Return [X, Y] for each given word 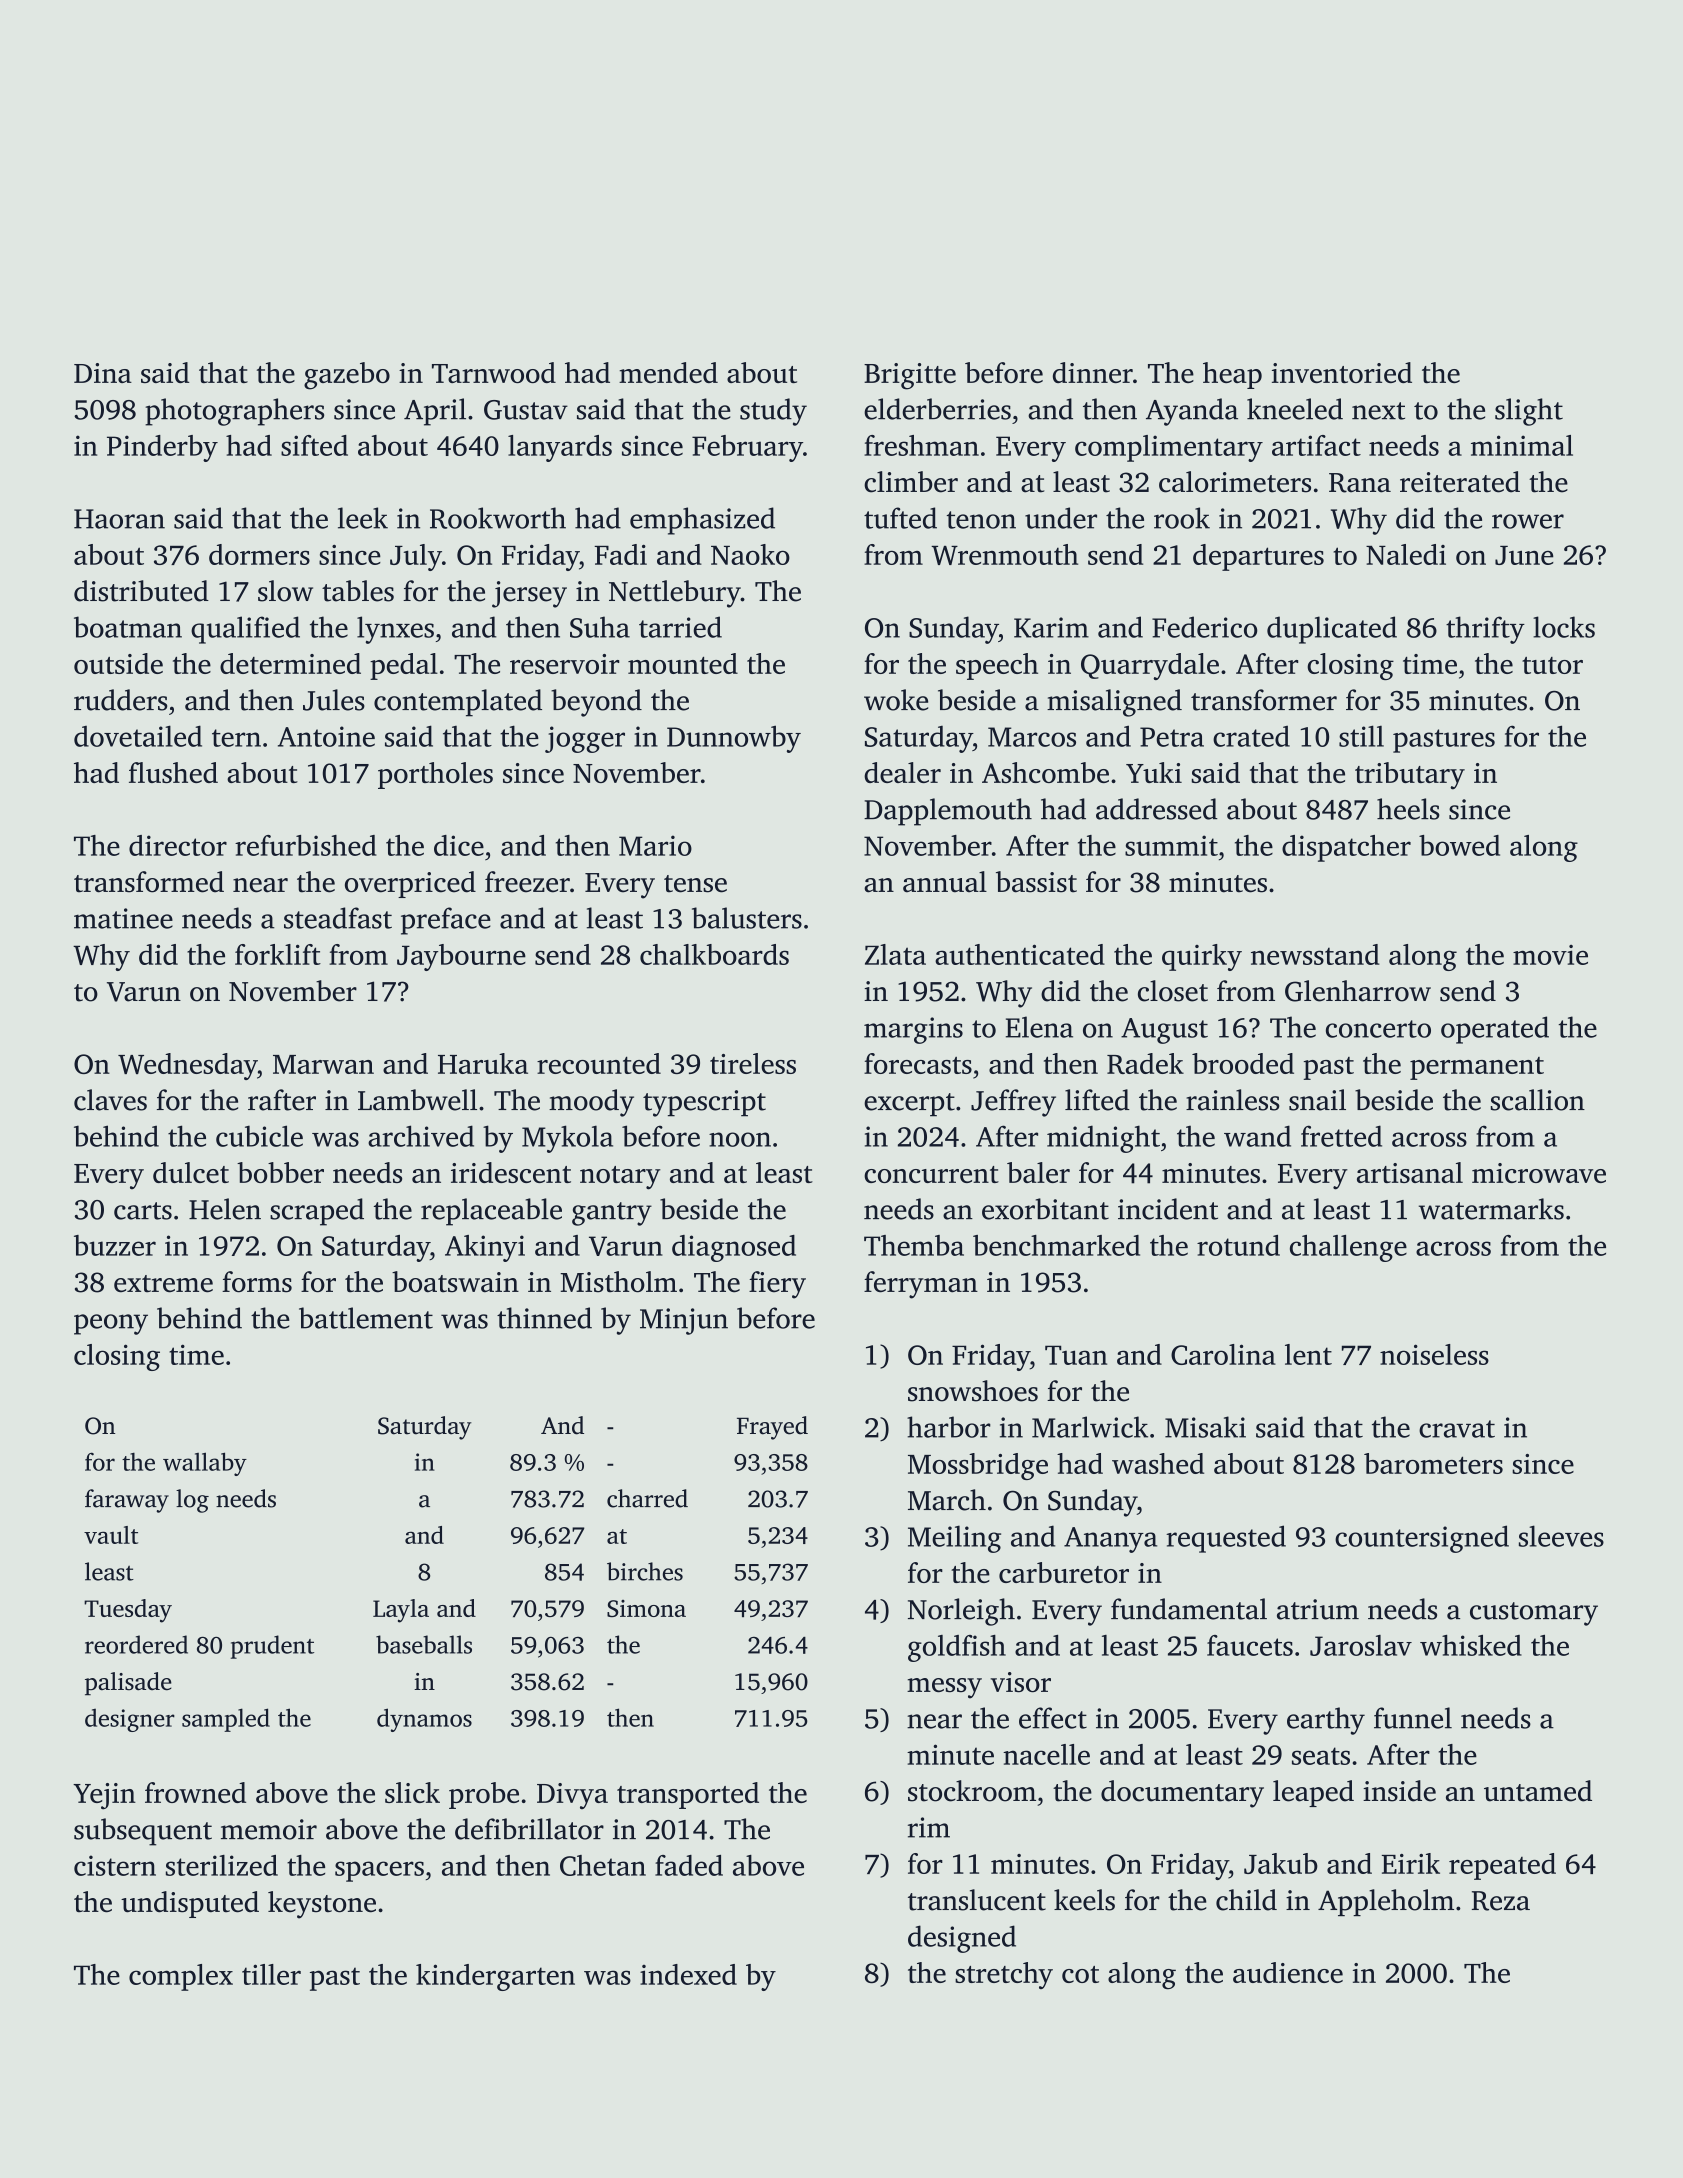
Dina [103, 373]
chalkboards [714, 954]
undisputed [190, 1904]
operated [1495, 1030]
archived [421, 1136]
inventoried [1342, 372]
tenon [981, 520]
